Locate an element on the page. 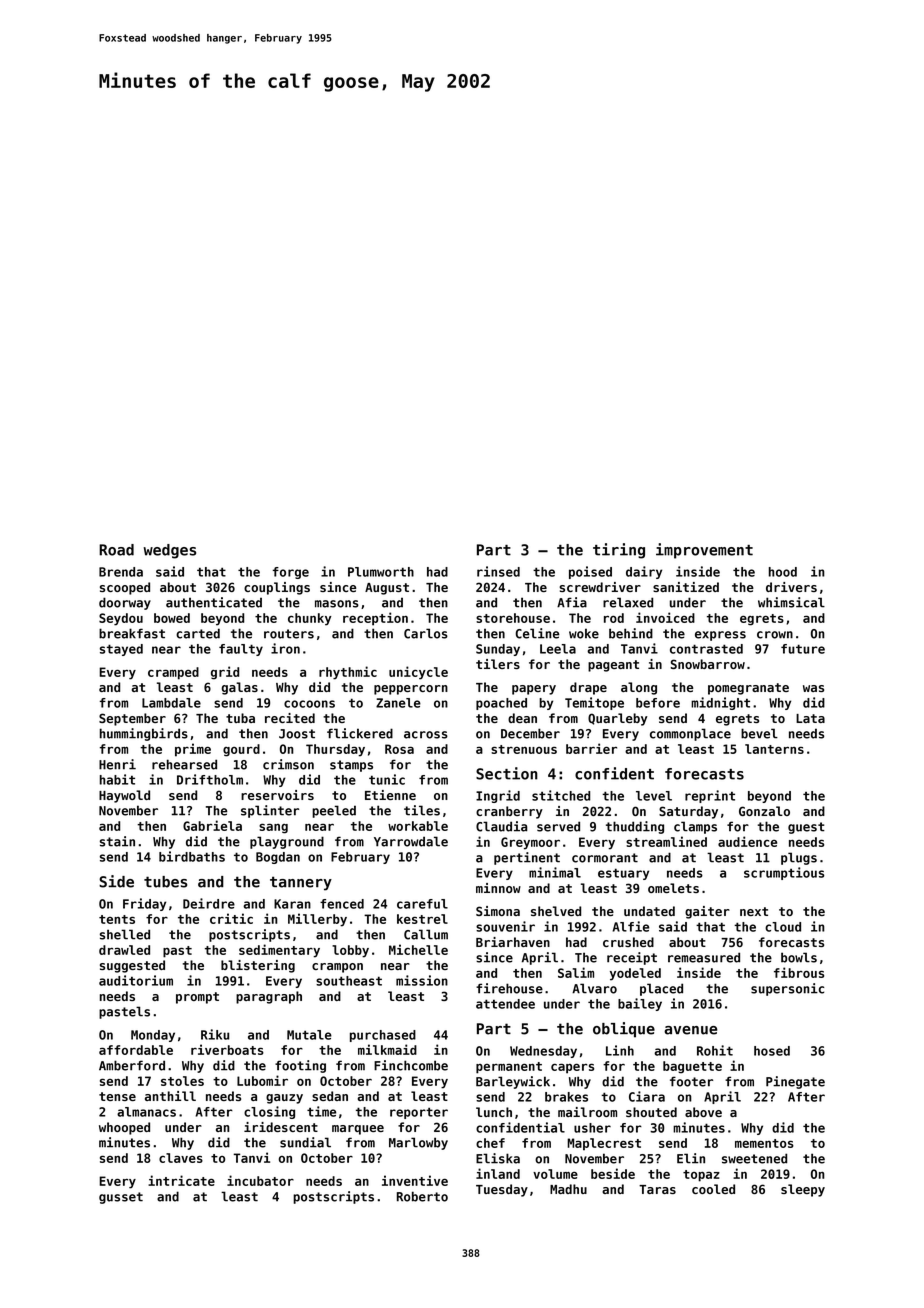 Image resolution: width=924 pixels, height=1308 pixels. hosed is located at coordinates (772, 1051).
